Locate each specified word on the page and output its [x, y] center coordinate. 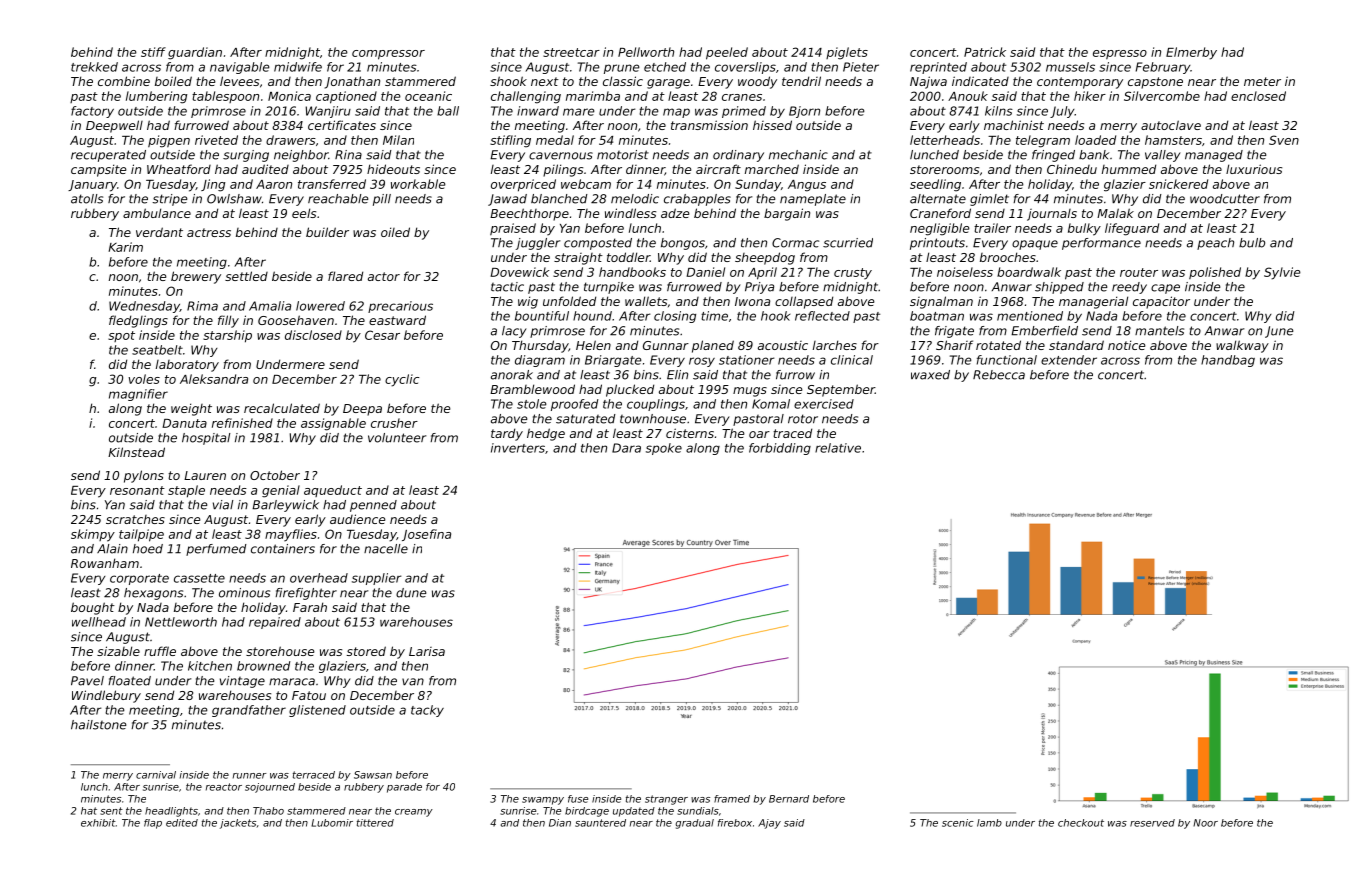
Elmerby [1191, 53]
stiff [153, 52]
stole [532, 404]
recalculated [282, 408]
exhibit [98, 823]
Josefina [426, 535]
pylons [144, 476]
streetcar [571, 52]
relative [838, 448]
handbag [1228, 361]
